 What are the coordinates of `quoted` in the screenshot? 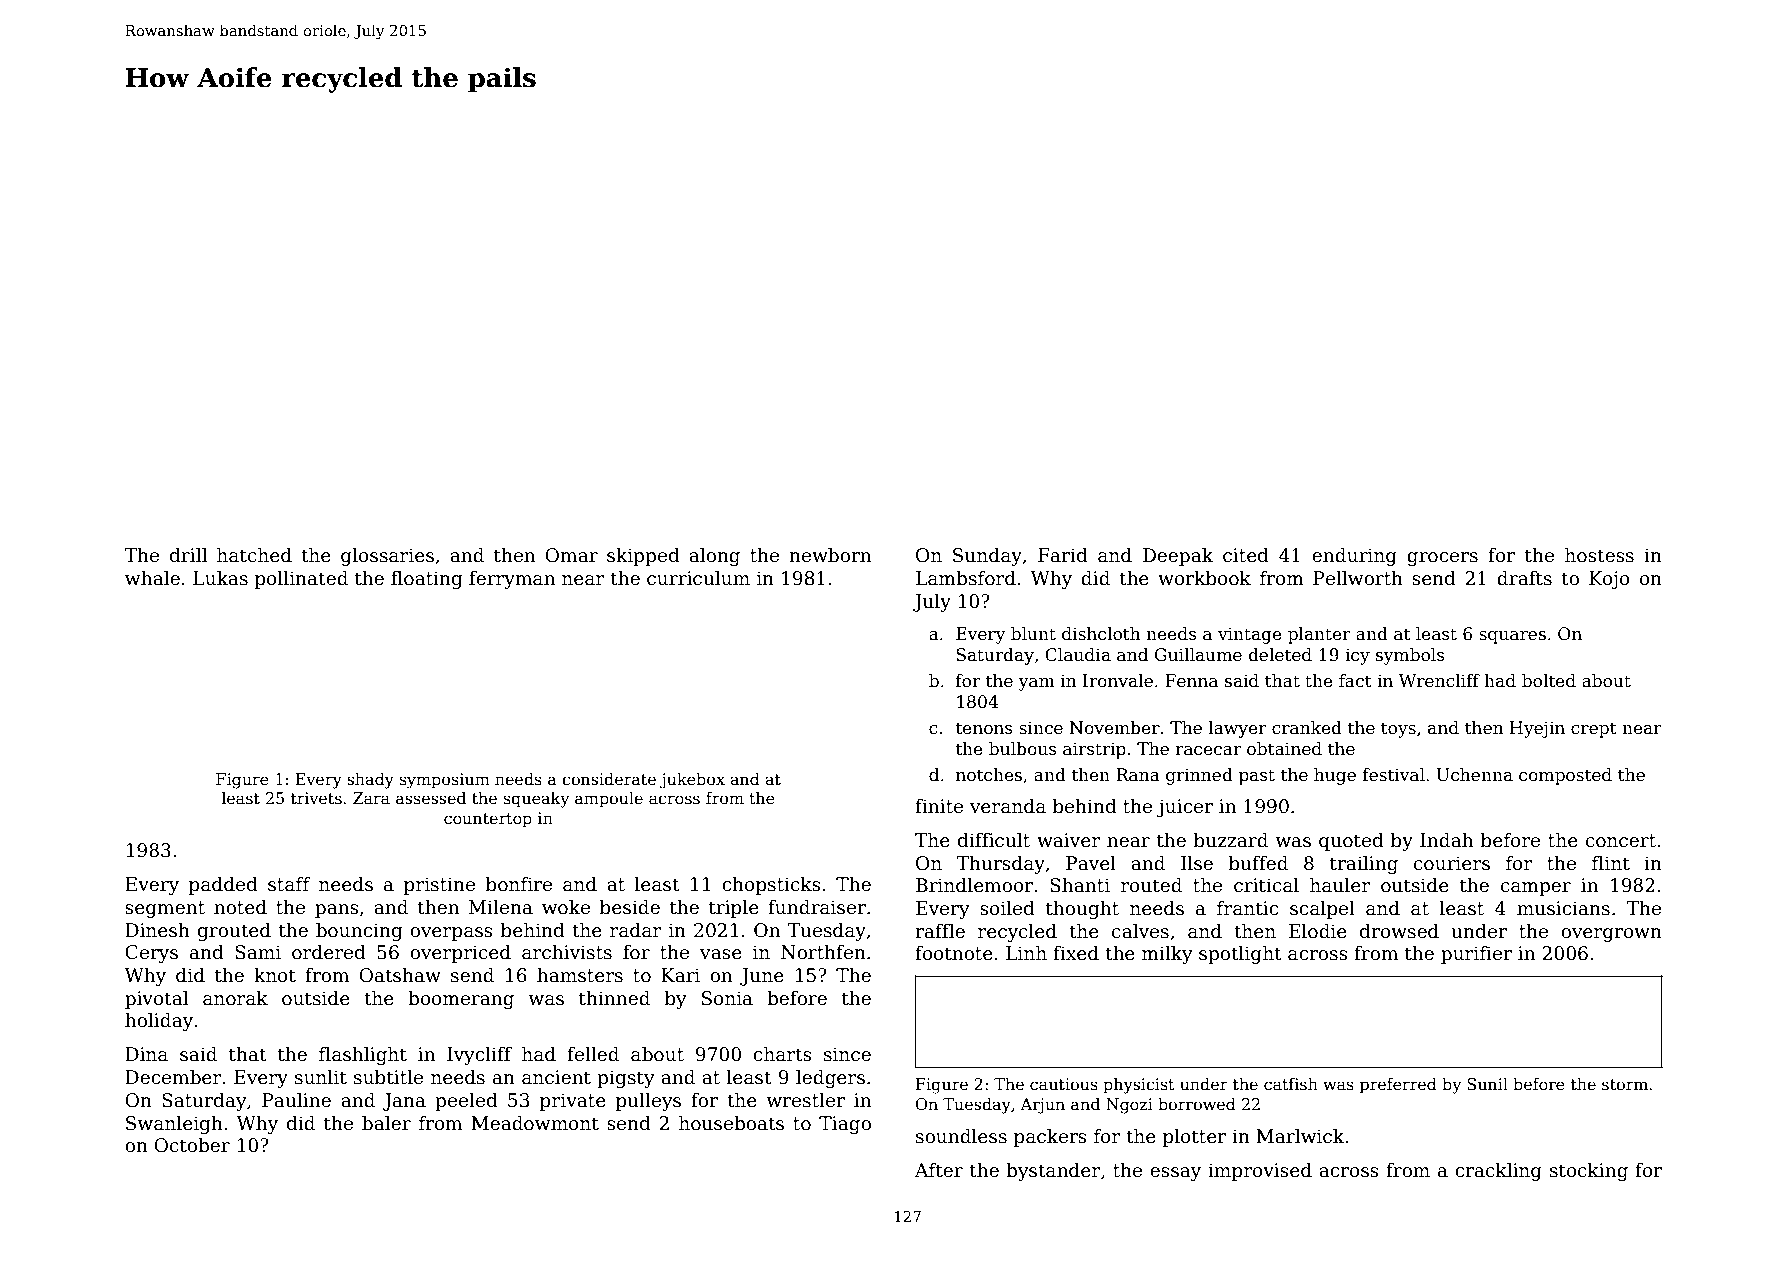 It's located at (1351, 841).
